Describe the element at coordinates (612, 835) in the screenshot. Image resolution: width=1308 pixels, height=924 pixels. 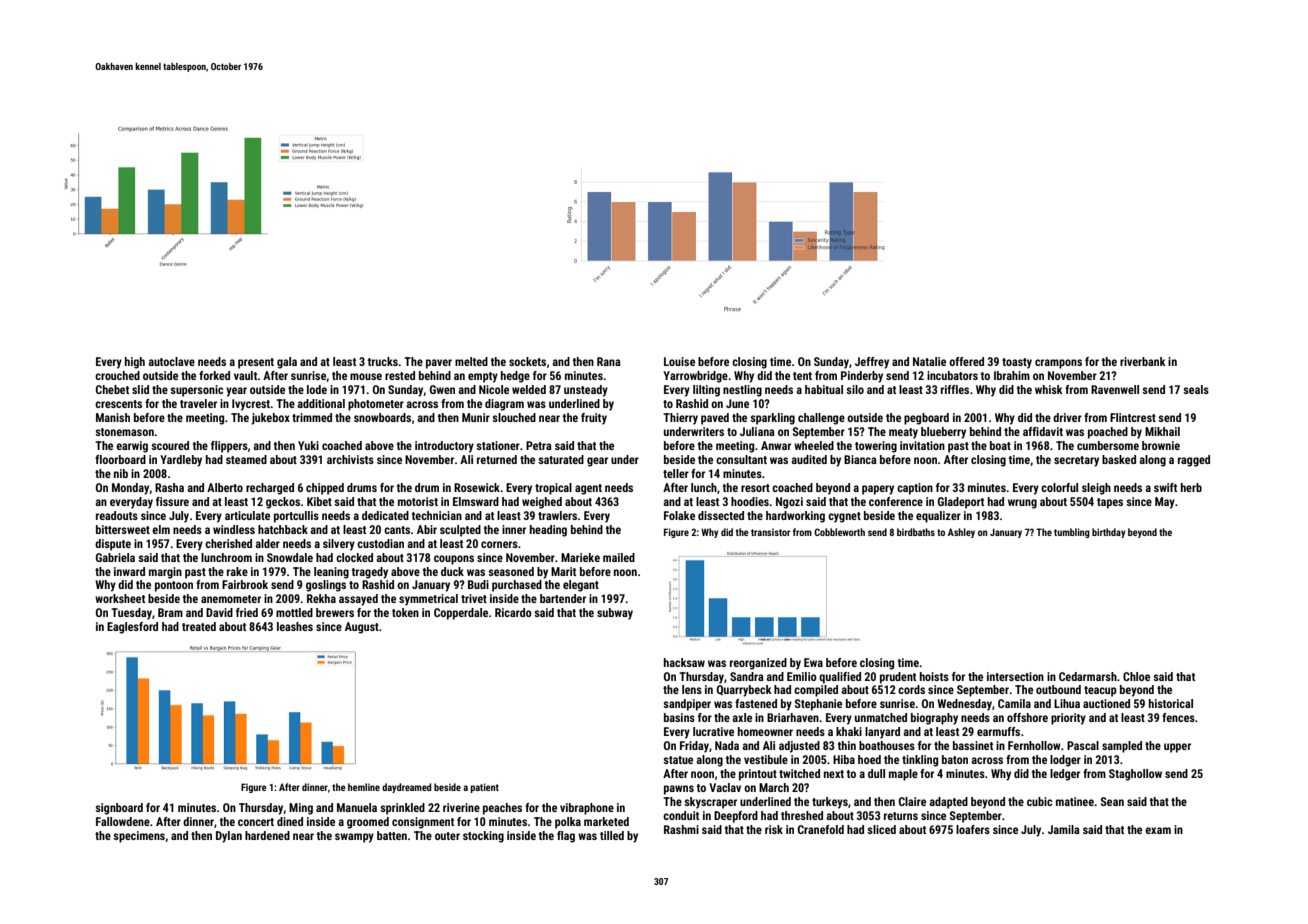
I see `tilled` at that location.
